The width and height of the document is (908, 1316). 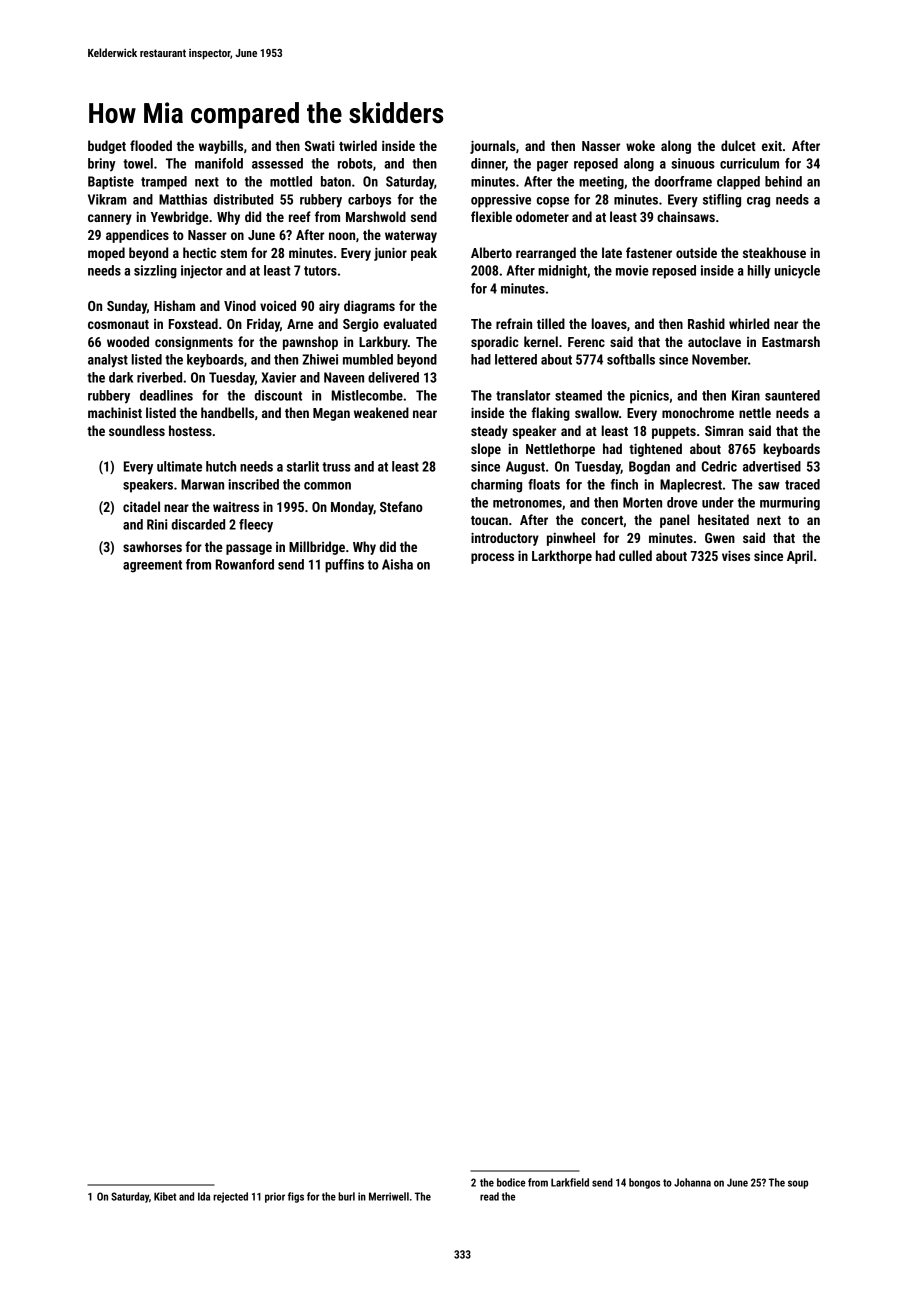 What do you see at coordinates (800, 557) in the document?
I see `April` at bounding box center [800, 557].
